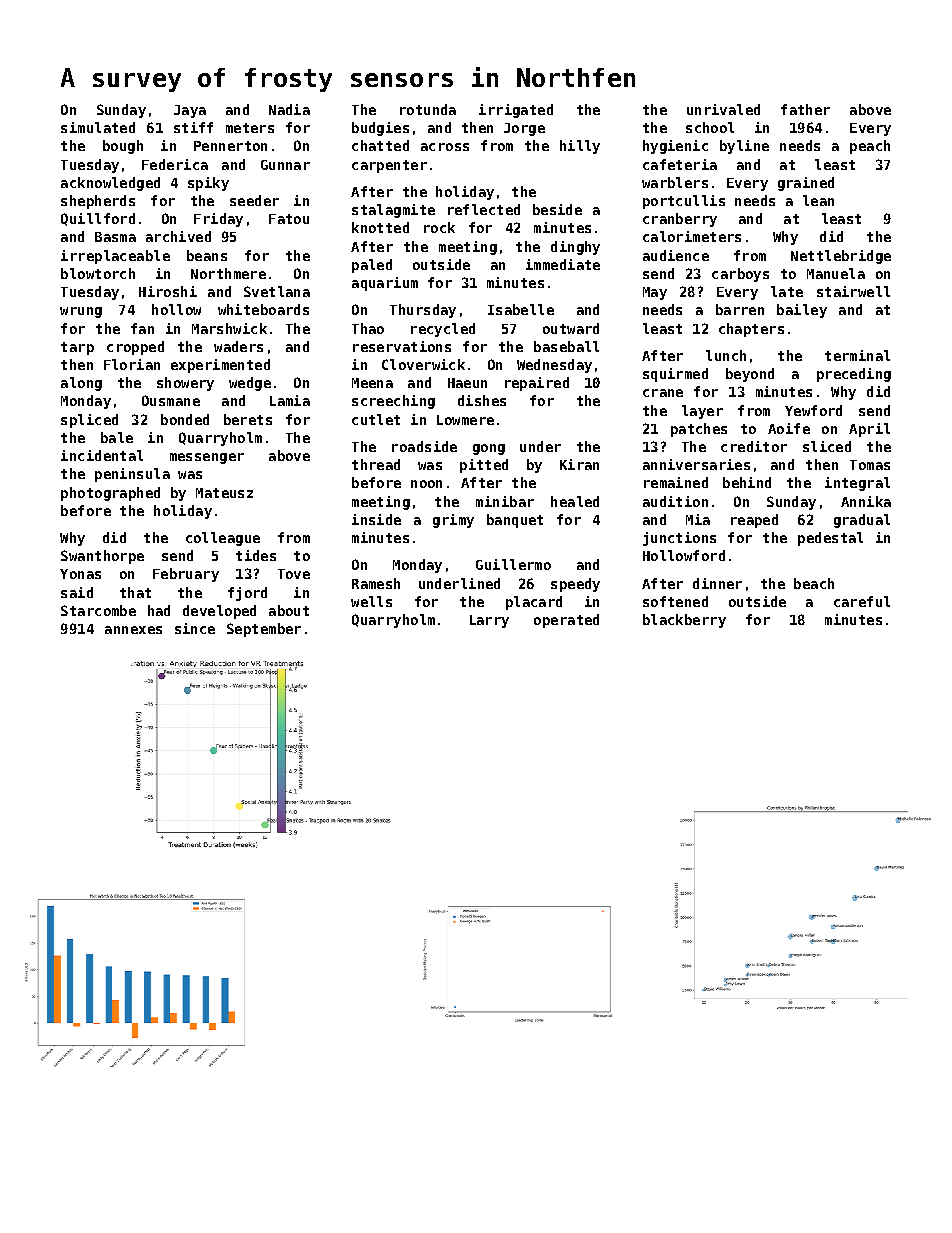 Image resolution: width=952 pixels, height=1233 pixels. Describe the element at coordinates (534, 603) in the screenshot. I see `placard` at that location.
